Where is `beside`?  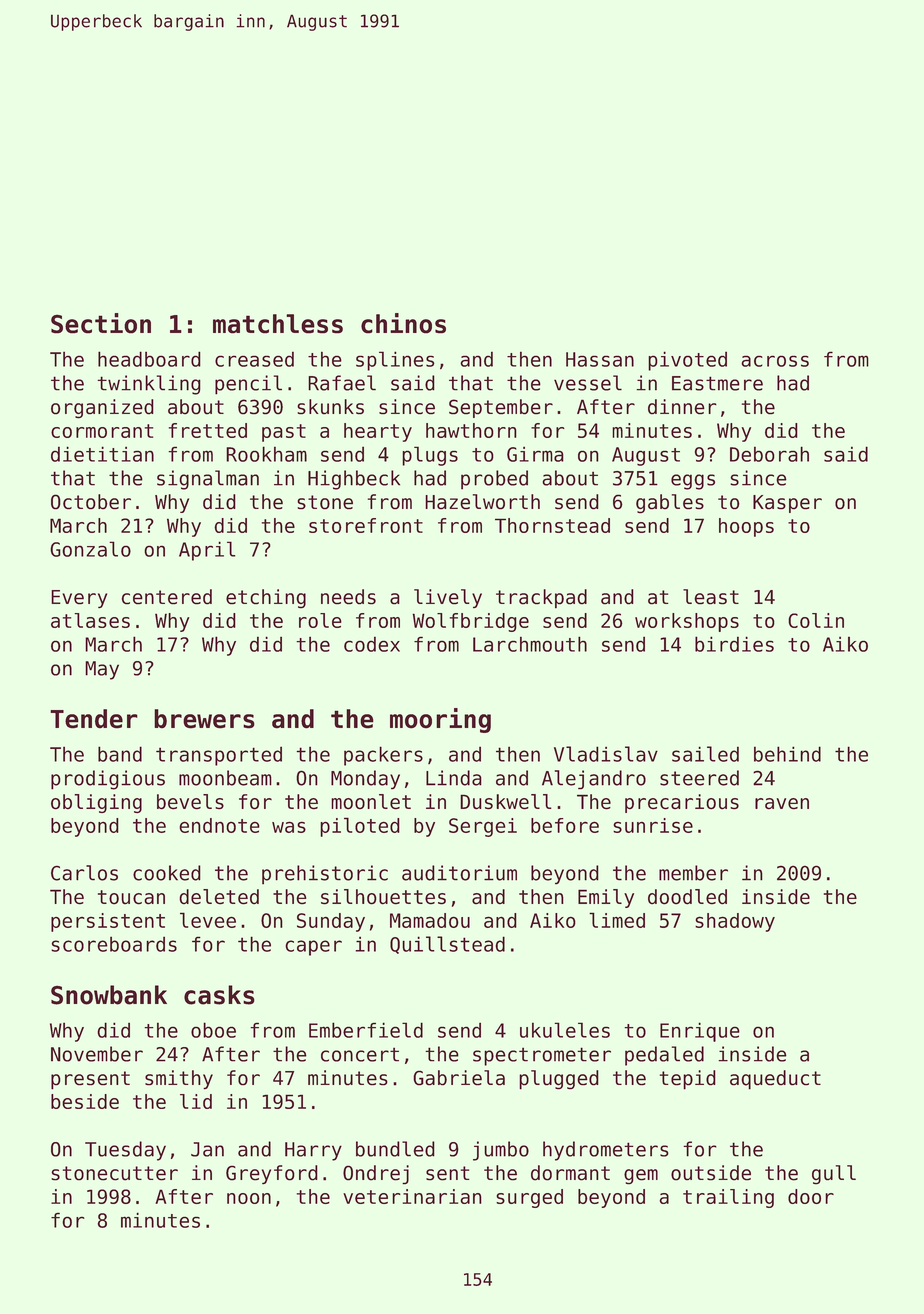 beside is located at coordinates (85, 1101).
